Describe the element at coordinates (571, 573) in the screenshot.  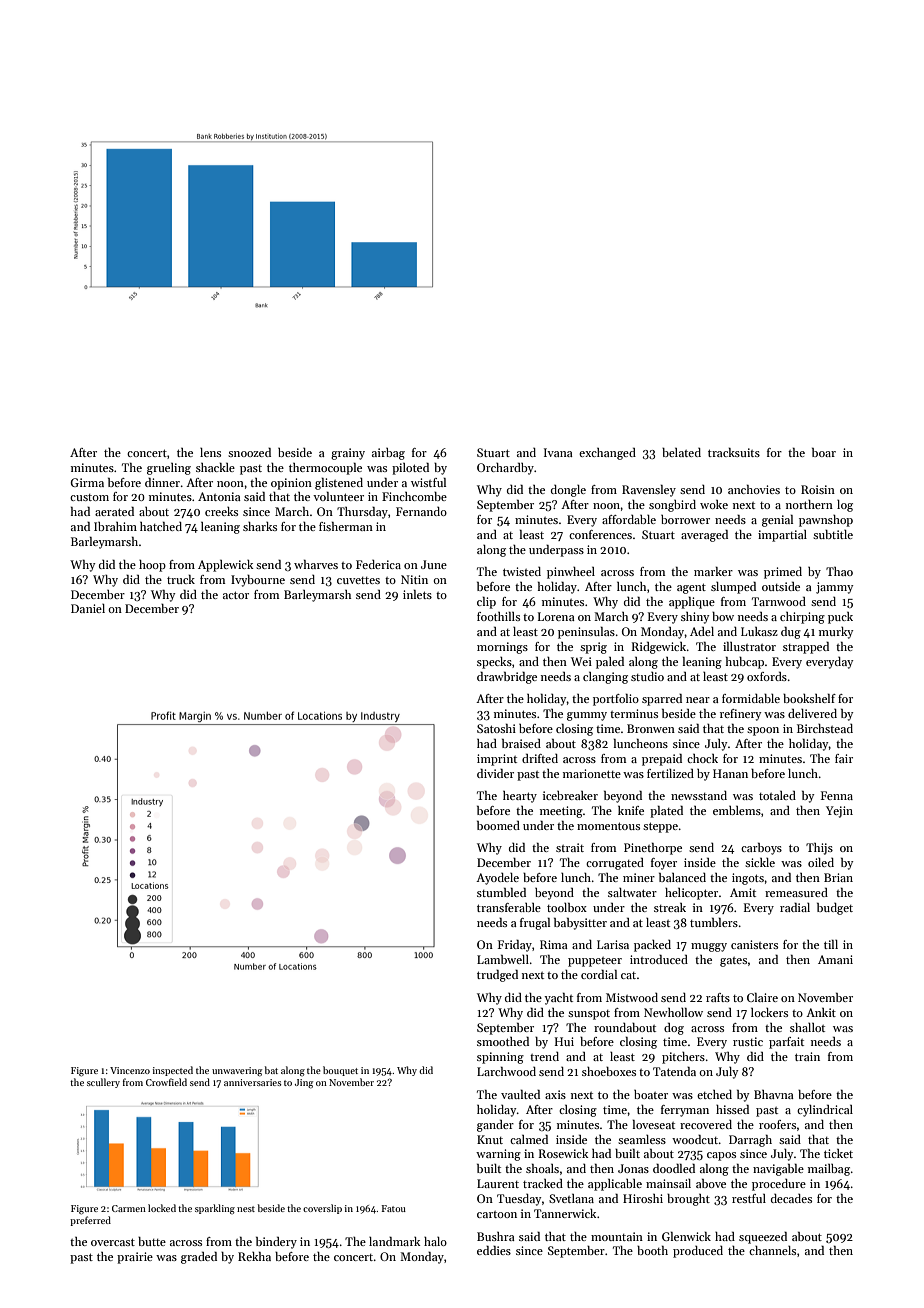
I see `pinwheel` at that location.
